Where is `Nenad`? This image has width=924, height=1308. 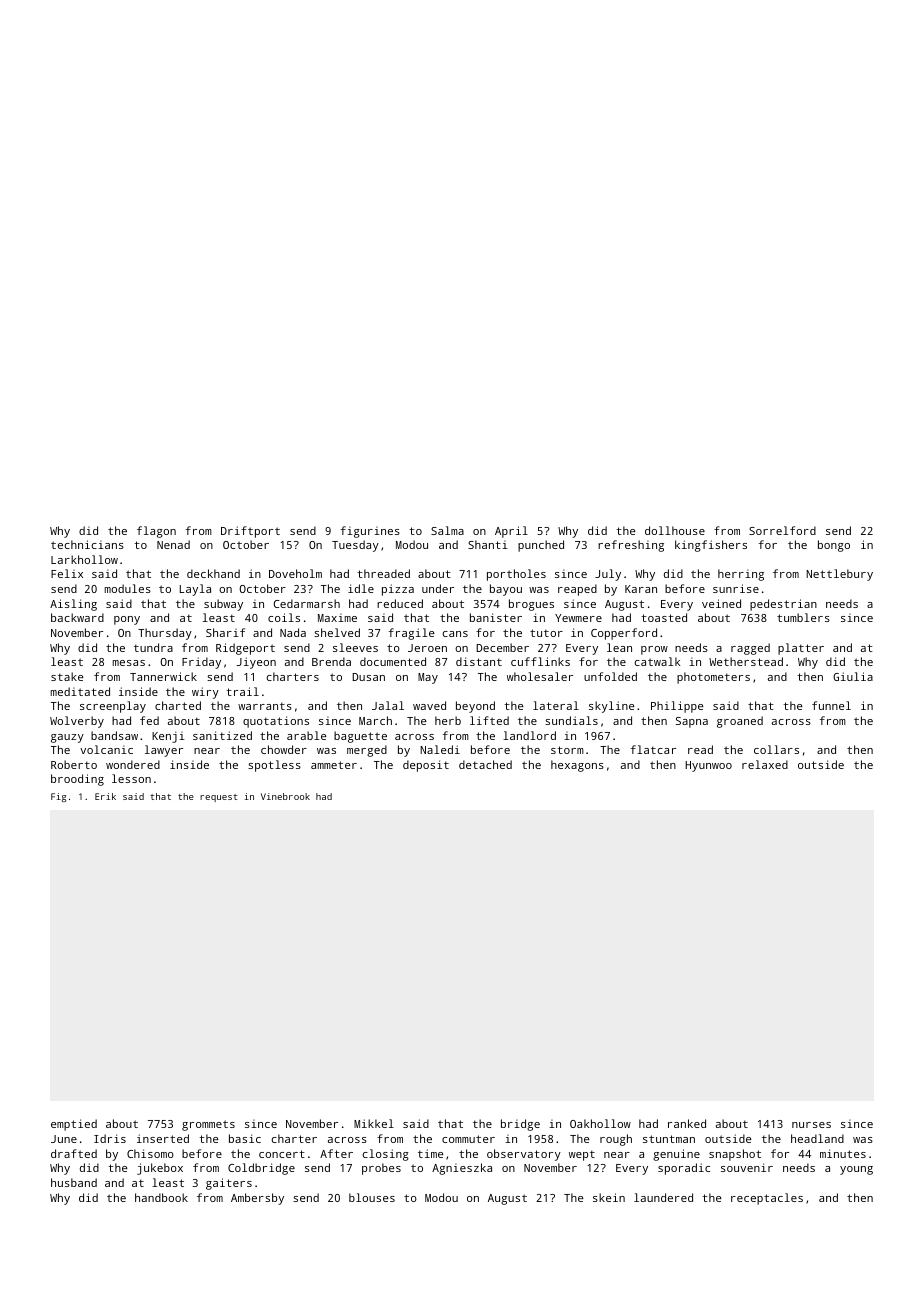 Nenad is located at coordinates (173, 544).
